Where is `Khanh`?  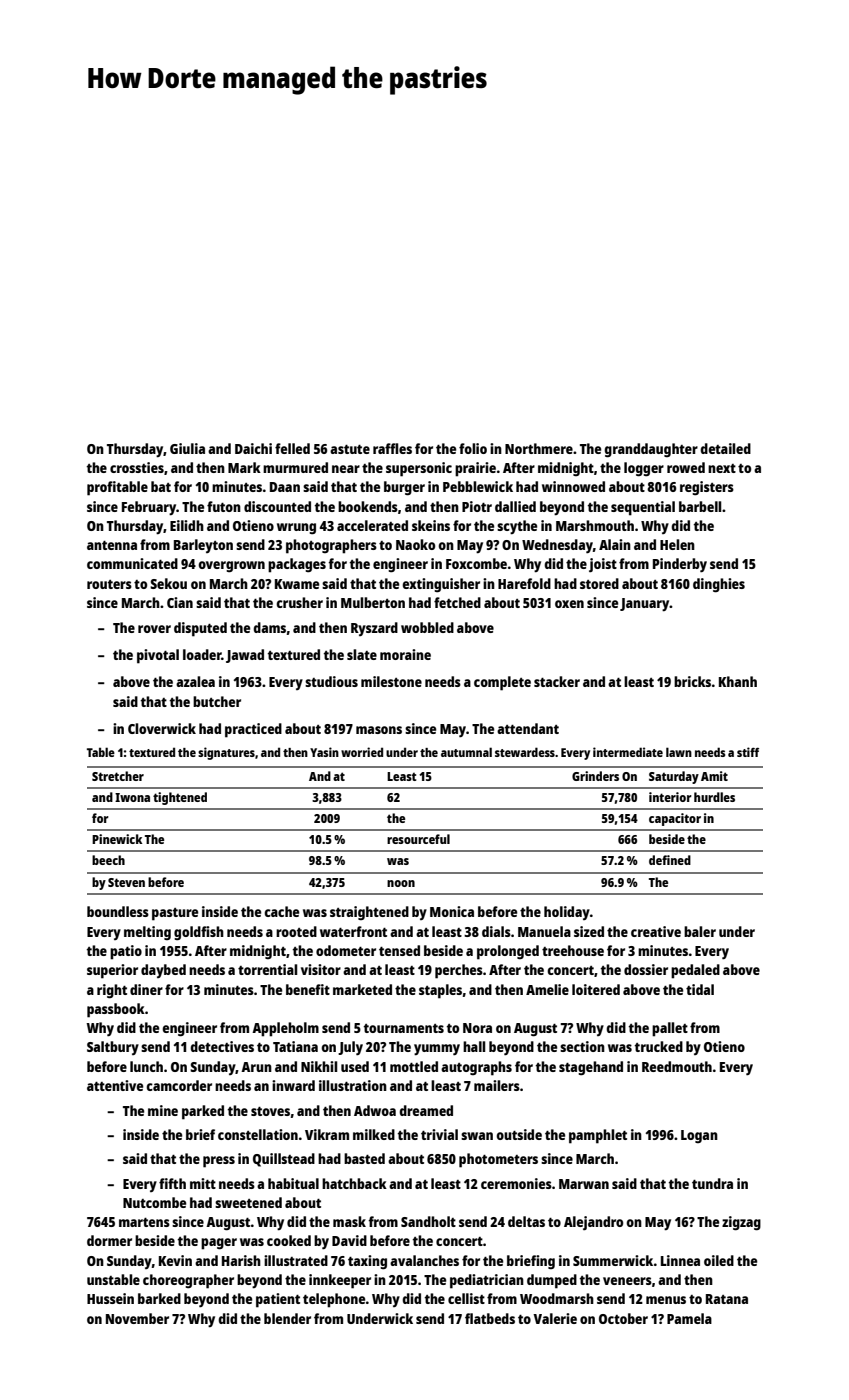 Khanh is located at coordinates (738, 681).
